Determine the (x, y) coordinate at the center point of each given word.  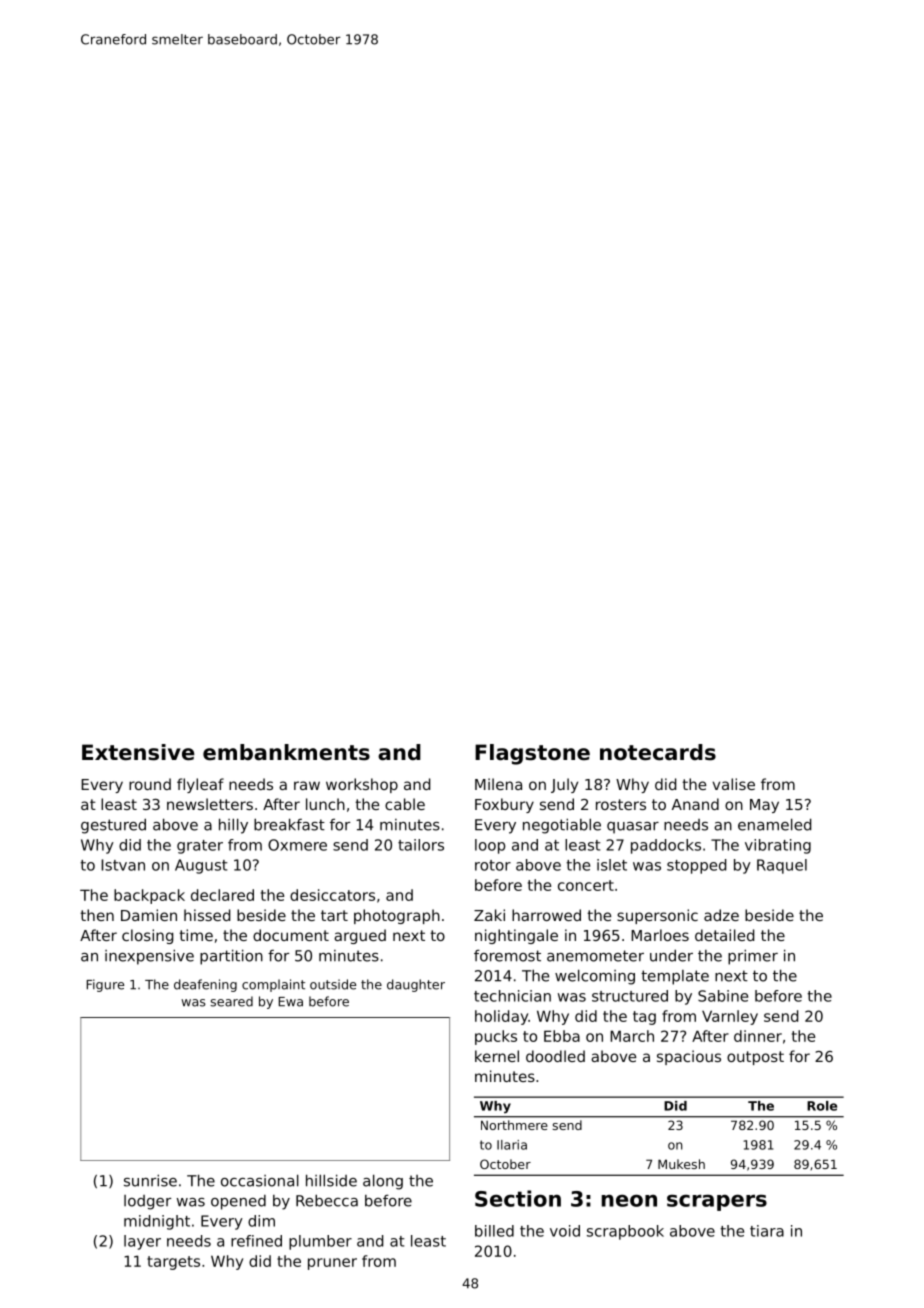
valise (733, 784)
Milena (498, 784)
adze (721, 915)
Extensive (138, 752)
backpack (149, 896)
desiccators (332, 895)
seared (231, 1001)
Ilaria (512, 1145)
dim (261, 1221)
